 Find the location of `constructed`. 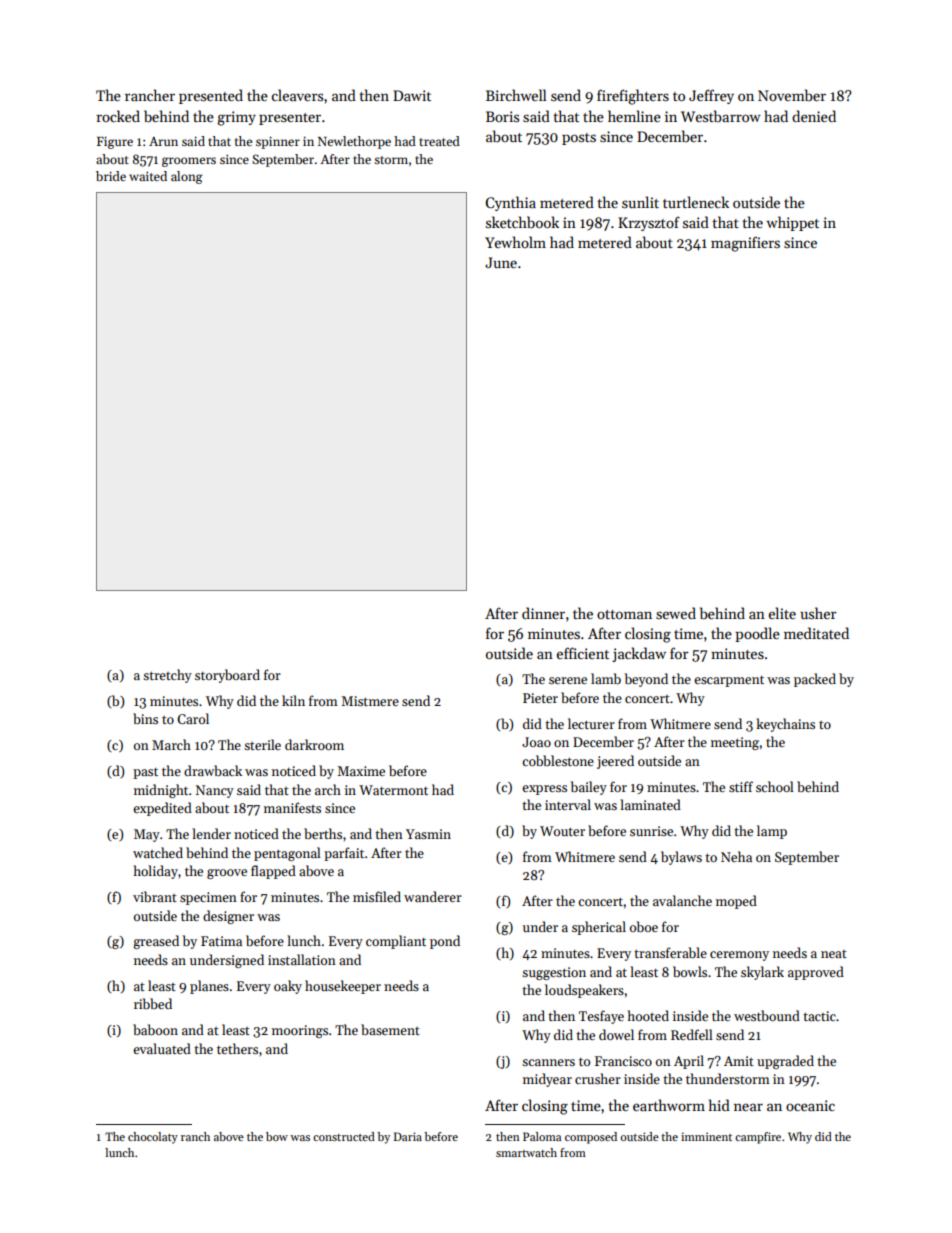

constructed is located at coordinates (344, 1136).
